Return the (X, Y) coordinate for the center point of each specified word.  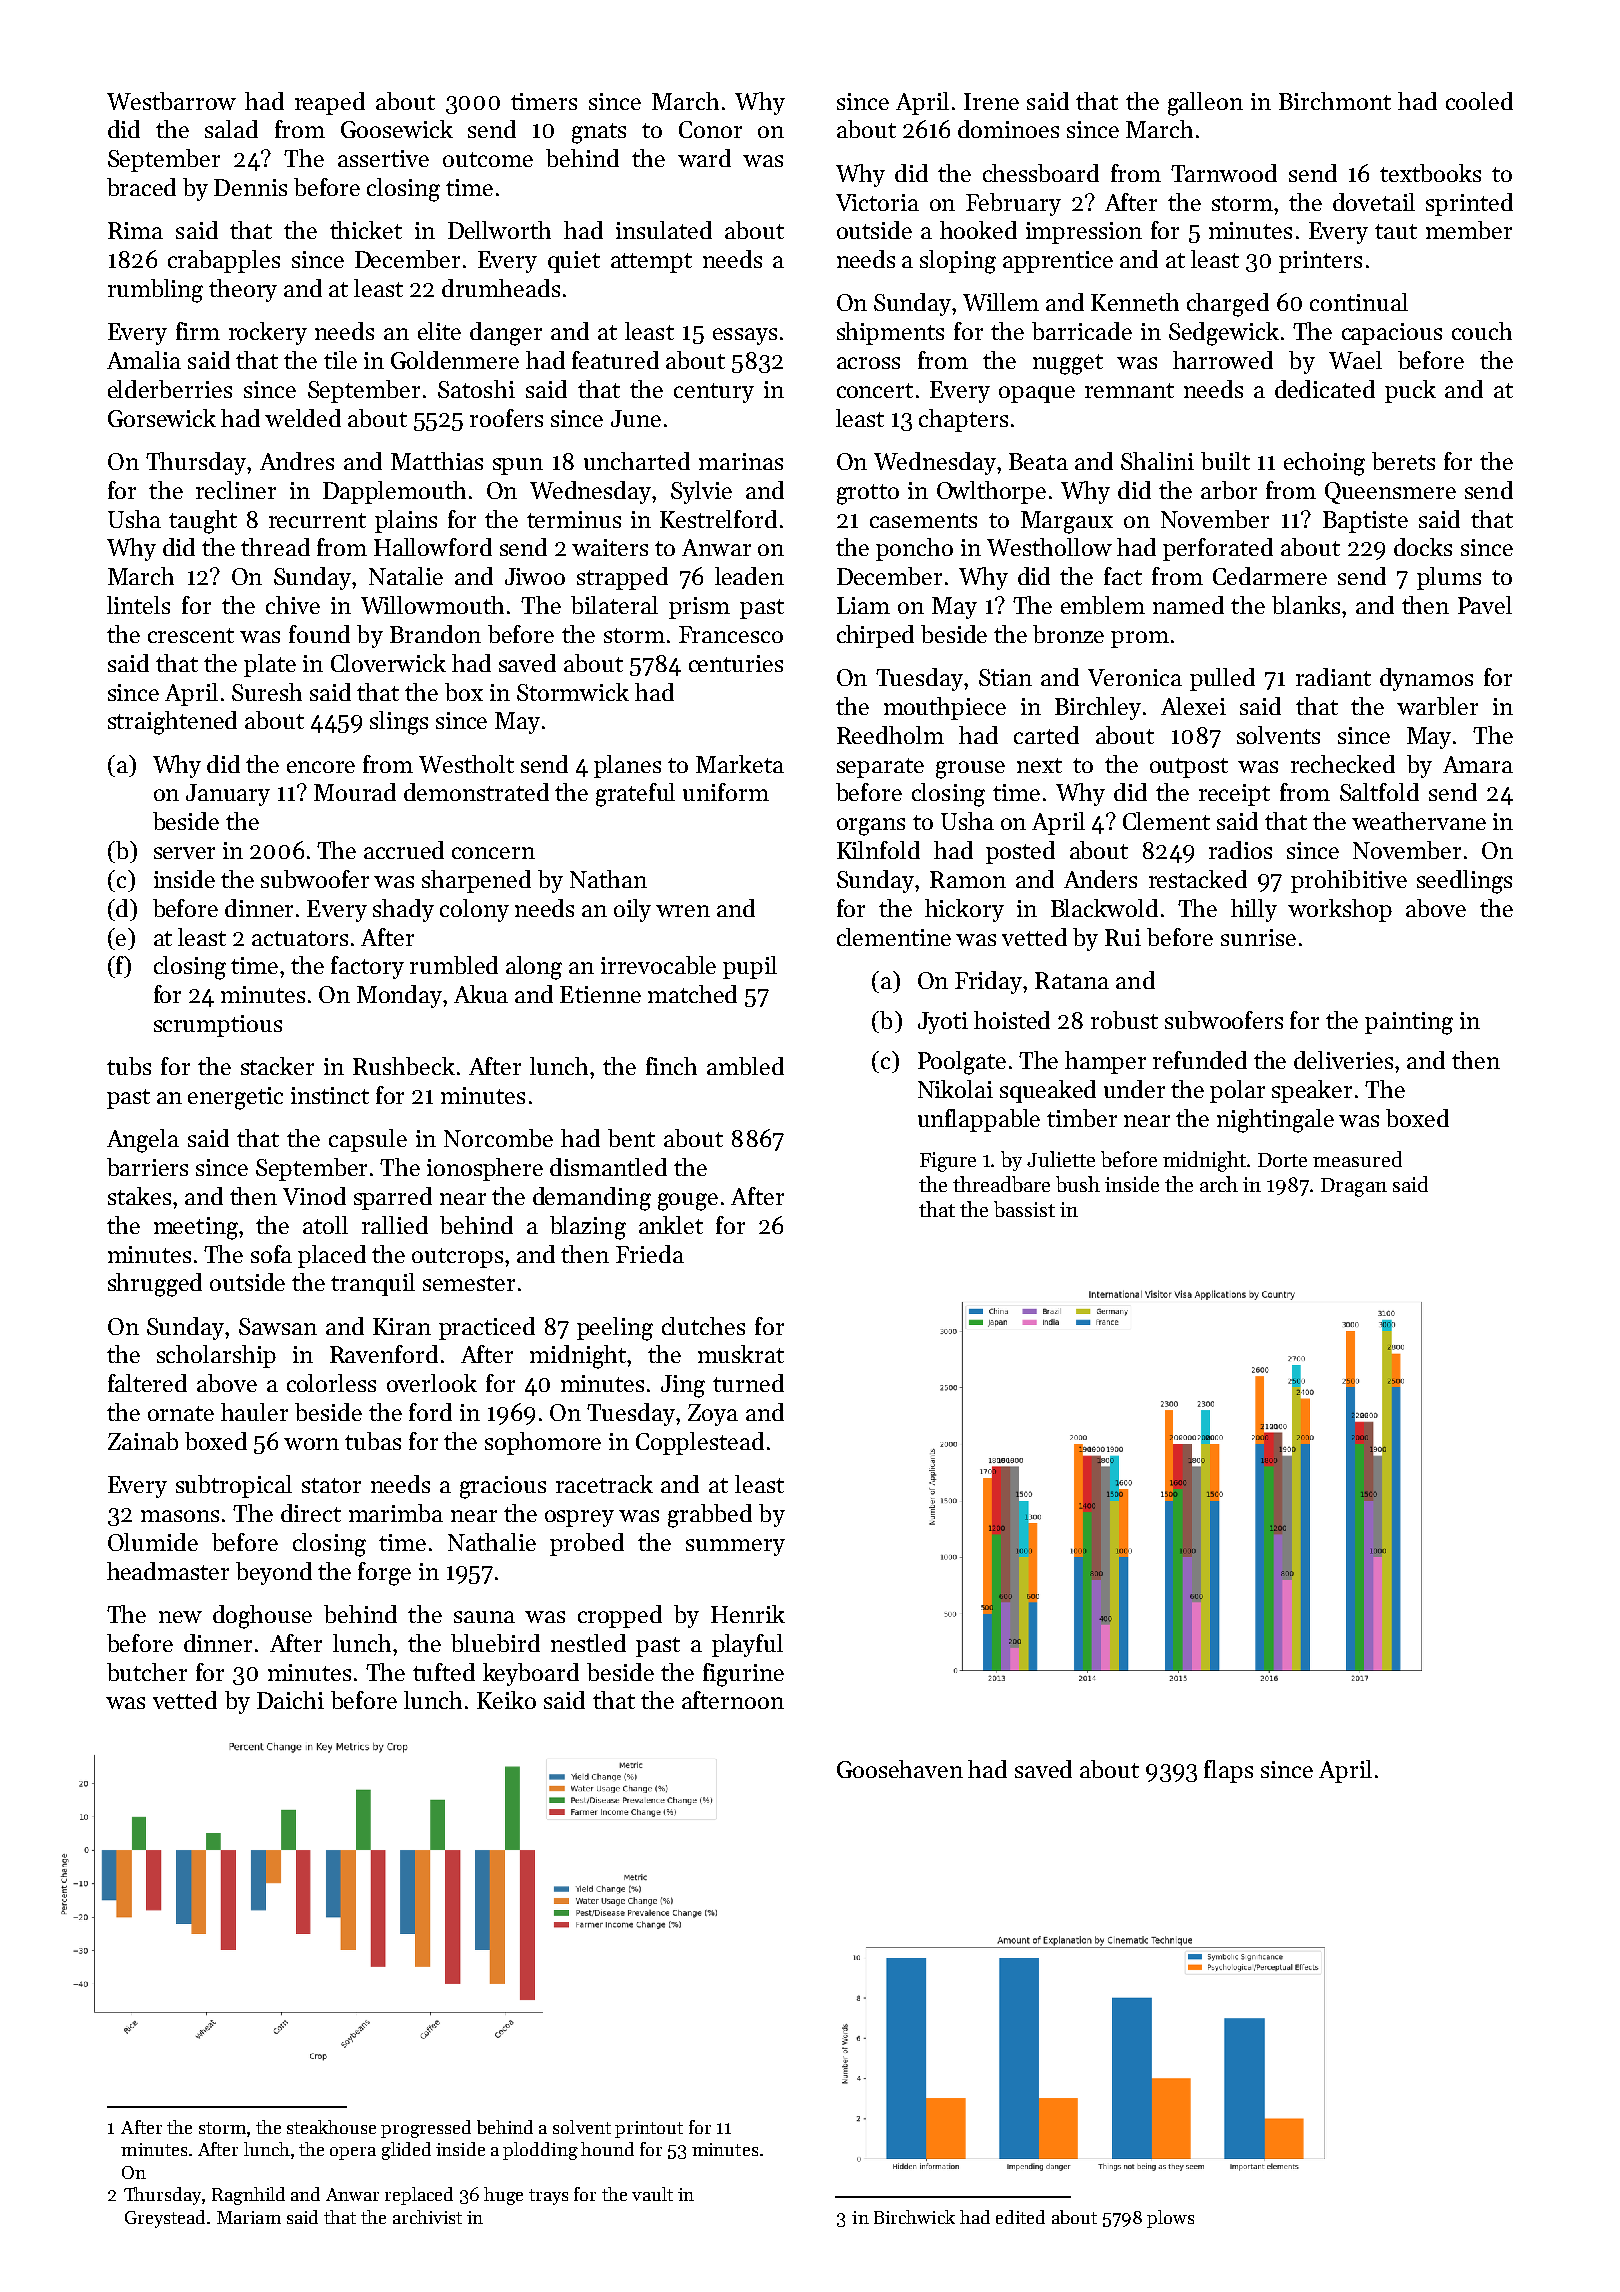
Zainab (143, 1441)
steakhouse (331, 2127)
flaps (1228, 1771)
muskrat (741, 1354)
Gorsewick (162, 418)
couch (1482, 331)
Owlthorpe (991, 492)
